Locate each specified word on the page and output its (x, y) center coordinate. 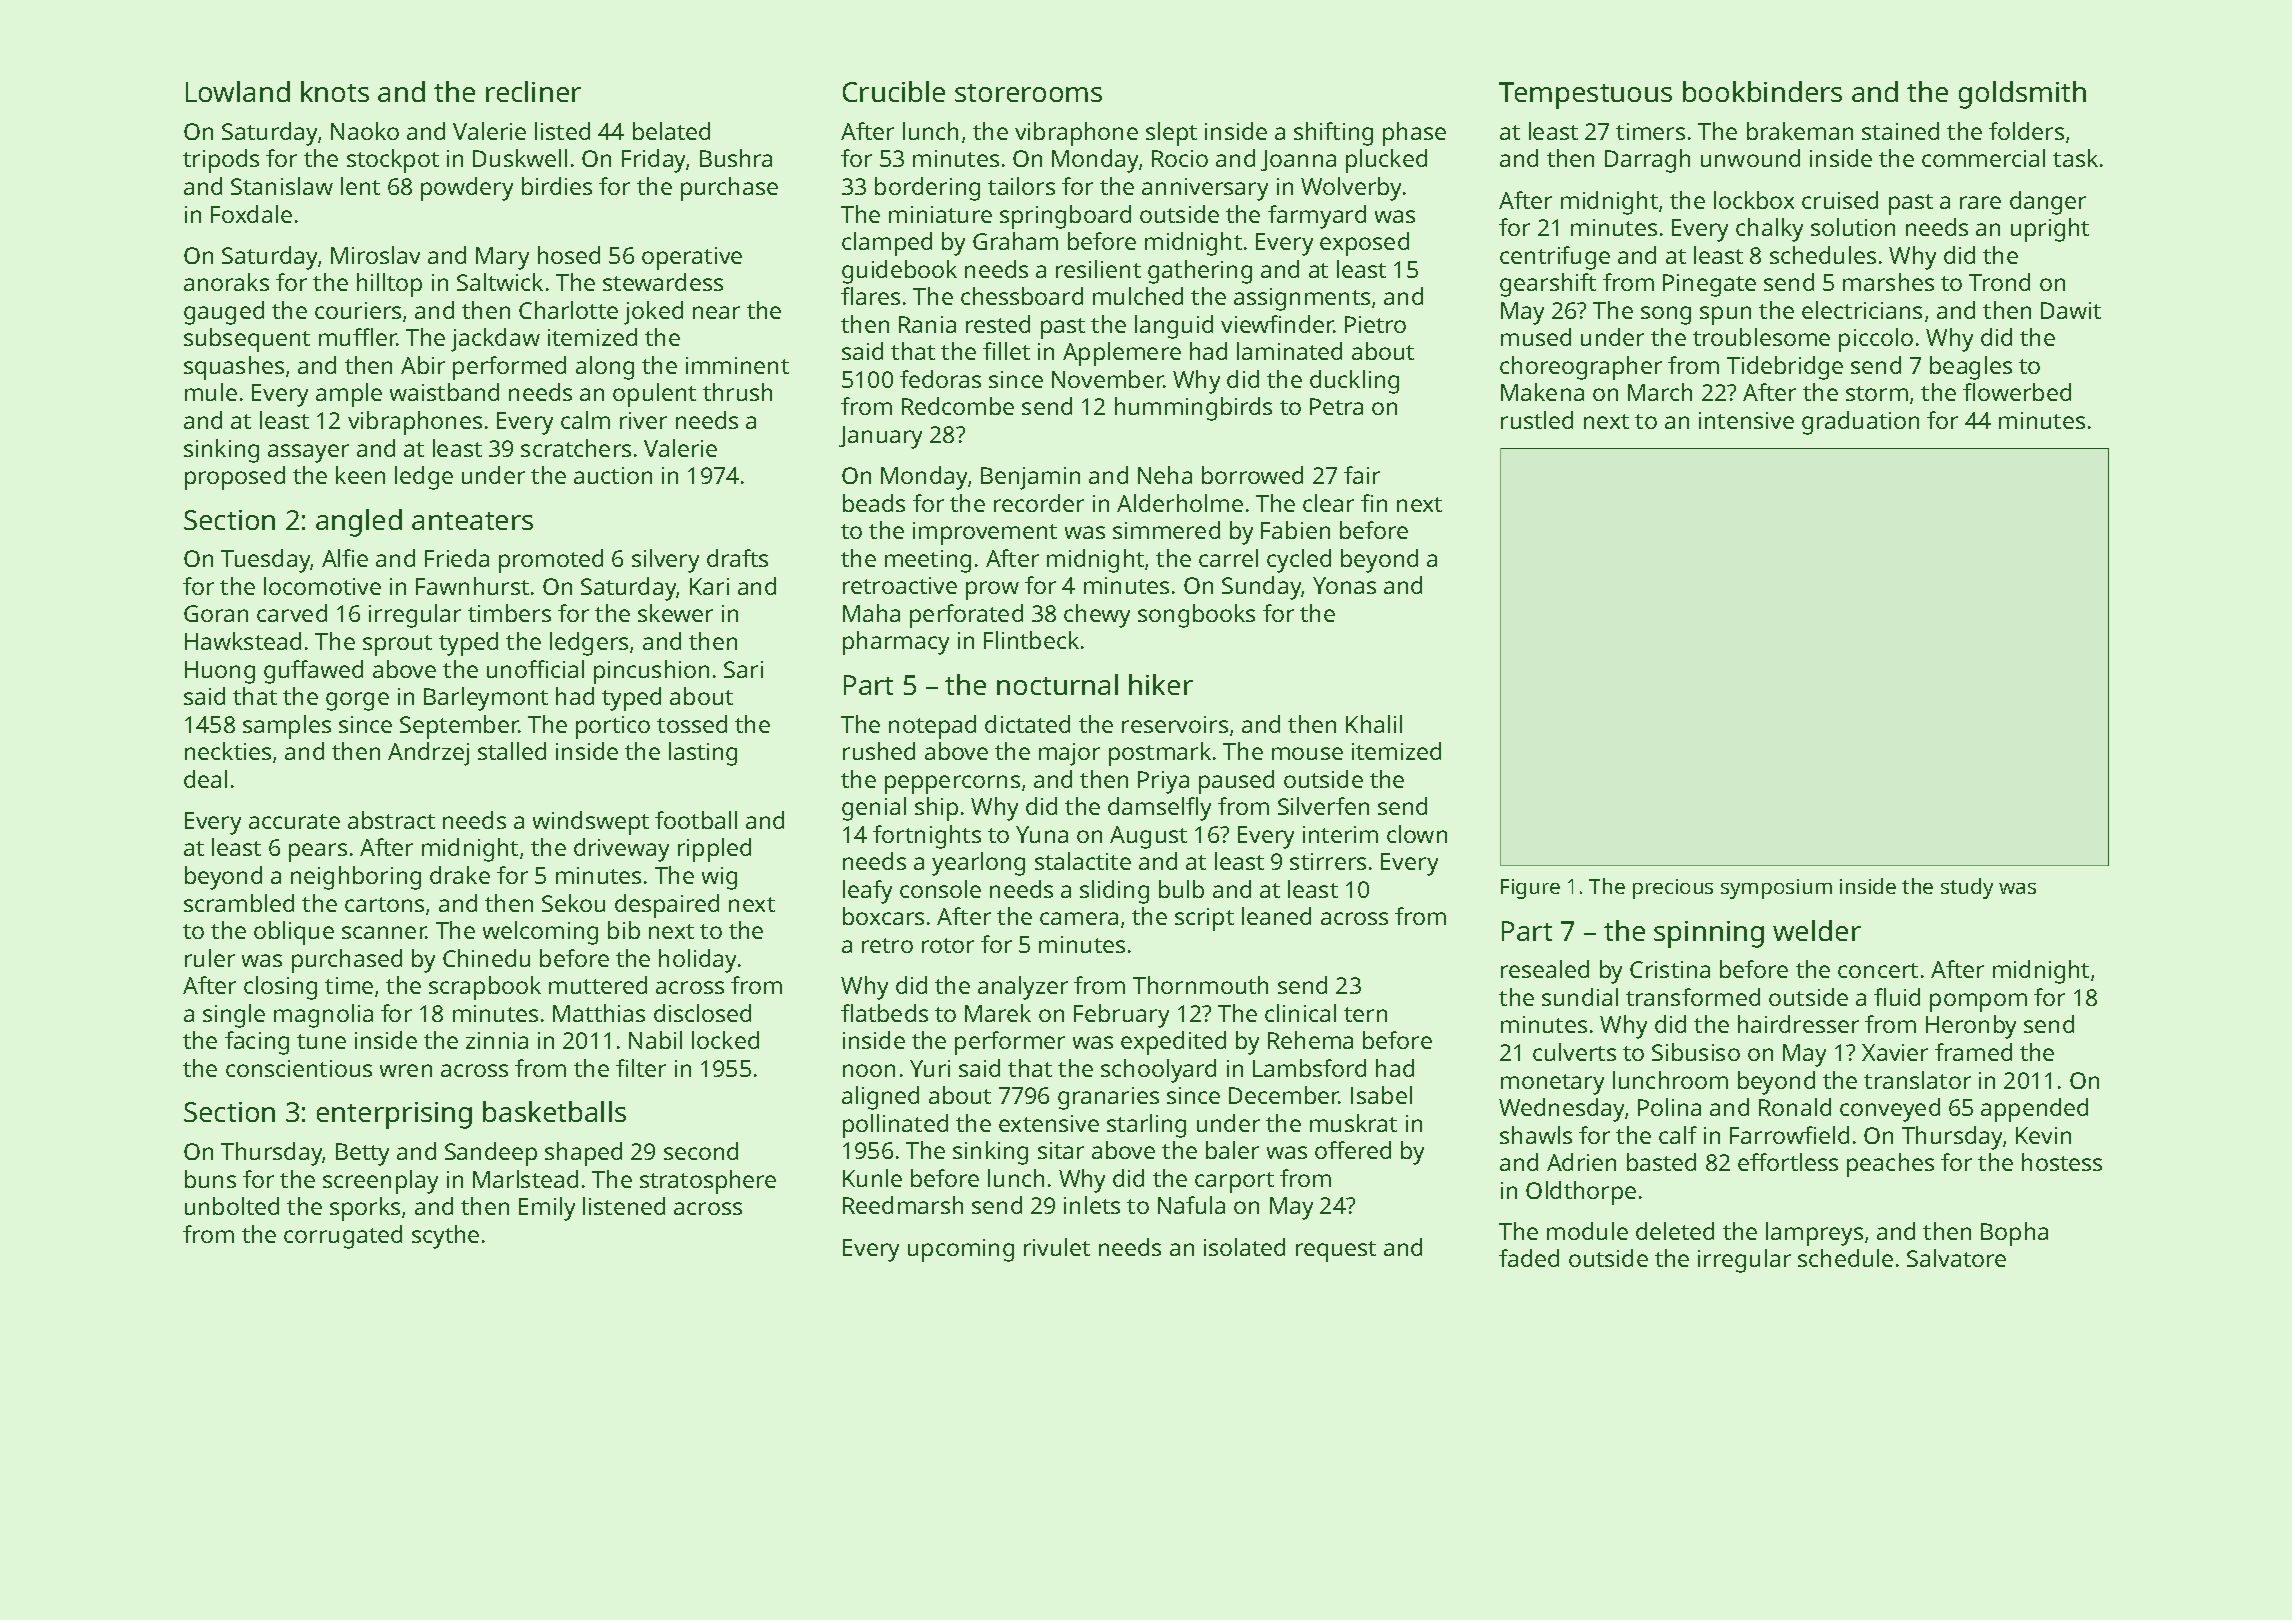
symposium (1776, 889)
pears (318, 852)
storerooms (1028, 93)
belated (671, 131)
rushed (879, 751)
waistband (444, 392)
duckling (1354, 382)
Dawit (2071, 310)
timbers (509, 613)
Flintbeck (1031, 640)
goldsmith (2022, 95)
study (1967, 888)
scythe (445, 1237)
